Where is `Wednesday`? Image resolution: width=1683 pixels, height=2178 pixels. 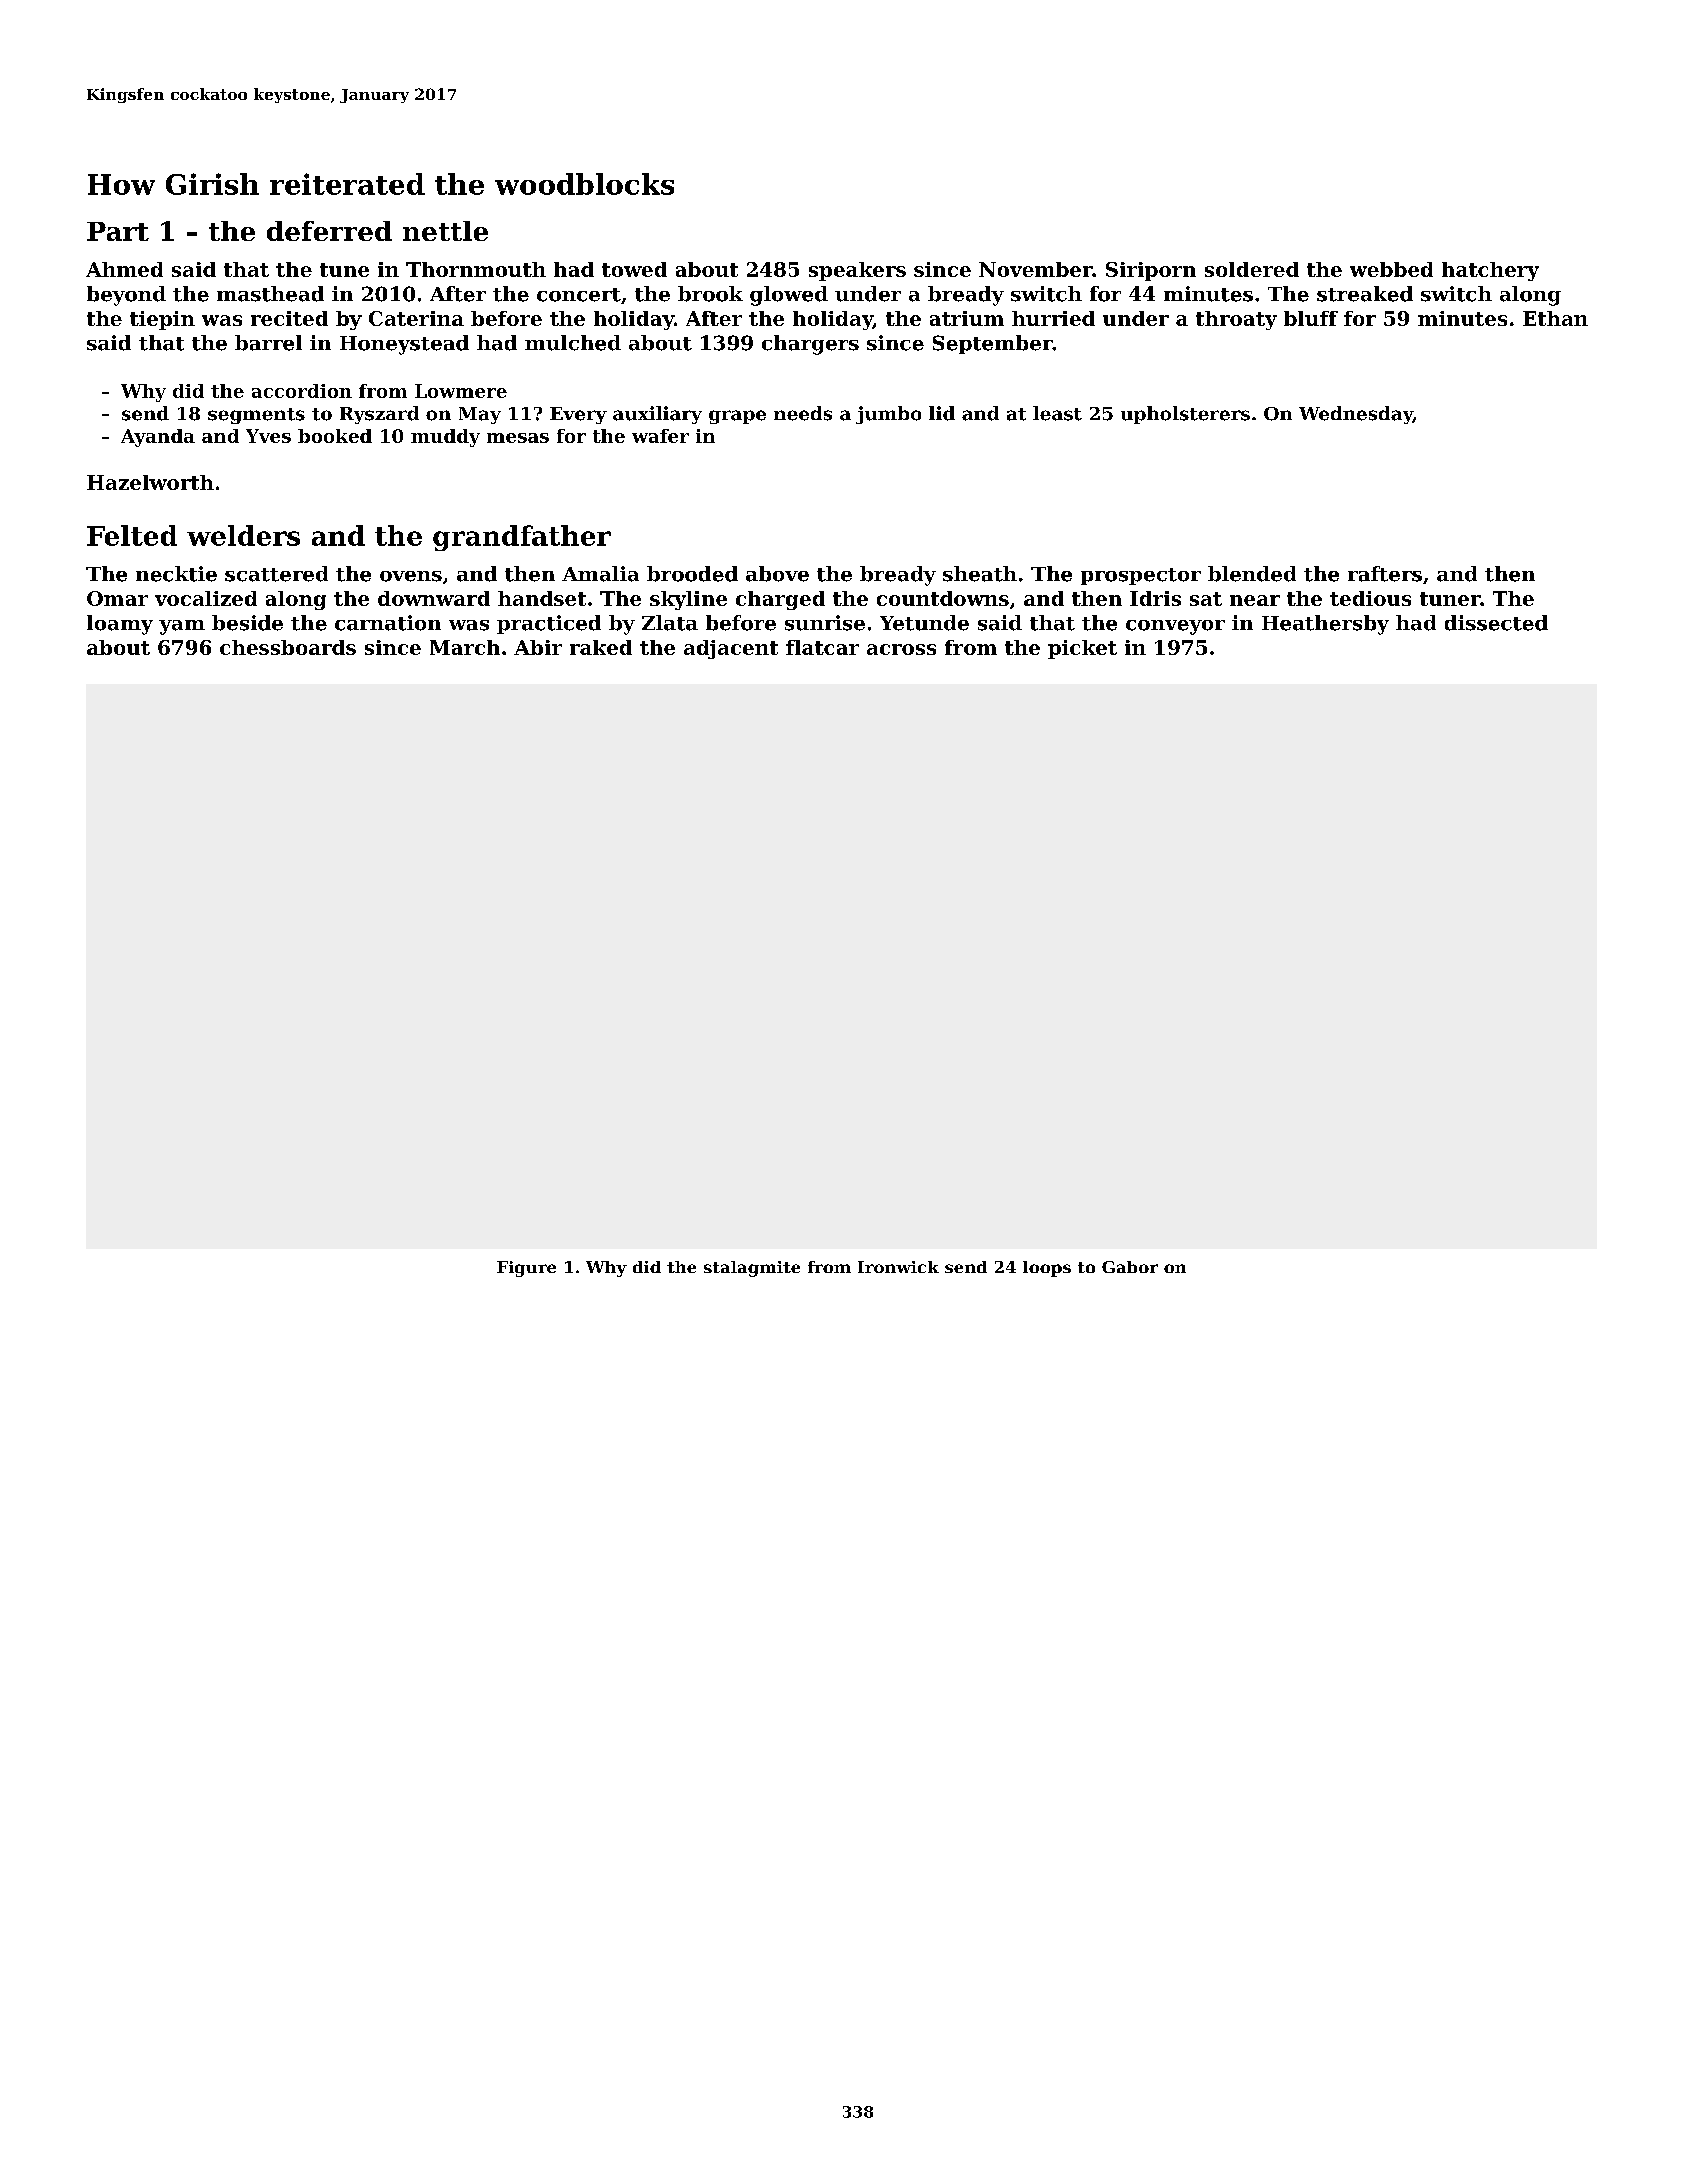 Wednesday is located at coordinates (1356, 415).
